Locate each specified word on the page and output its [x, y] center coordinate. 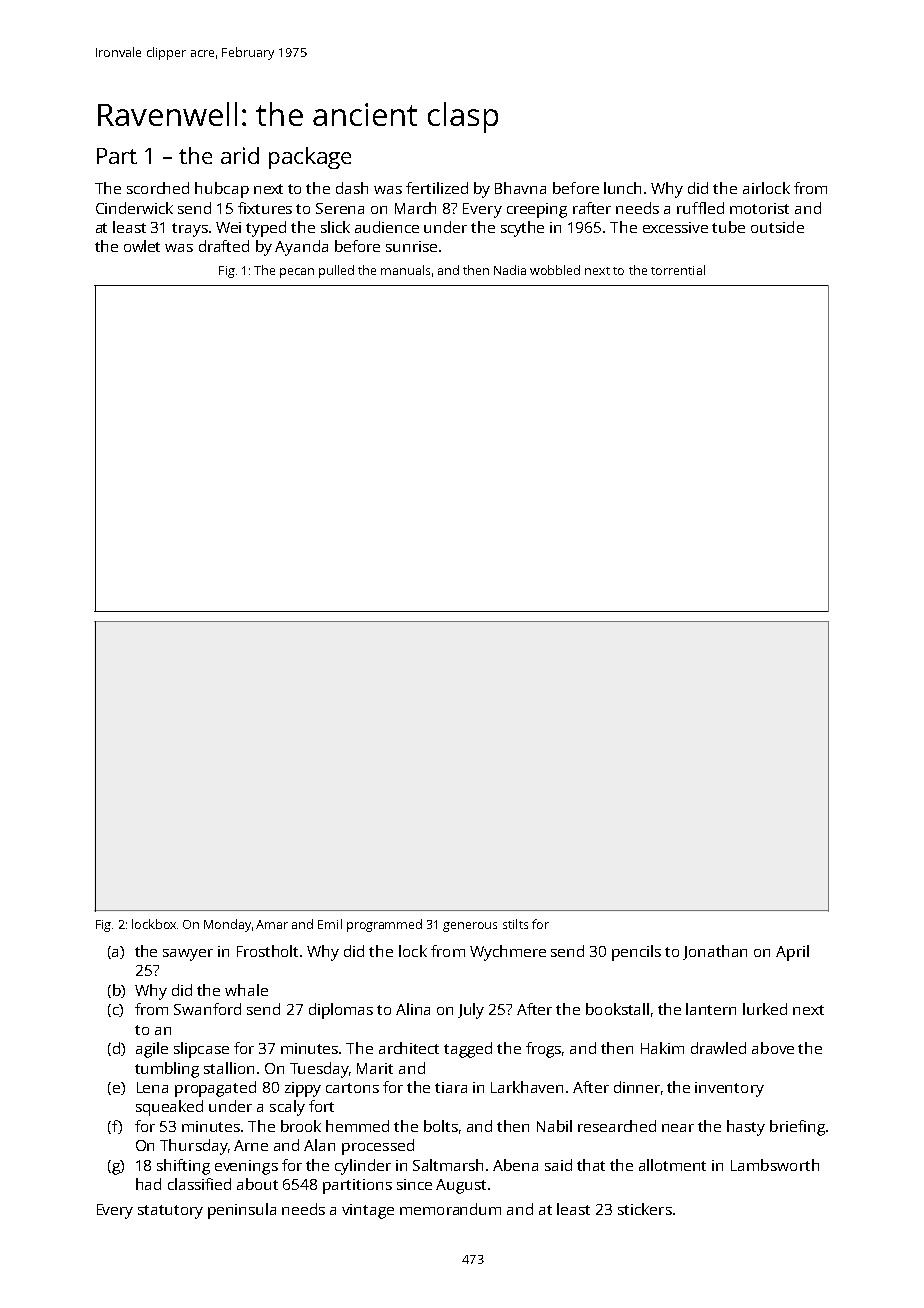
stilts [515, 924]
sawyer [188, 955]
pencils [636, 953]
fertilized [437, 188]
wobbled [555, 270]
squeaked [169, 1108]
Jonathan [715, 952]
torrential [678, 270]
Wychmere [508, 953]
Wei [228, 227]
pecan [297, 273]
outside [777, 227]
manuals [405, 270]
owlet [142, 246]
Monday [227, 925]
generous [470, 927]
